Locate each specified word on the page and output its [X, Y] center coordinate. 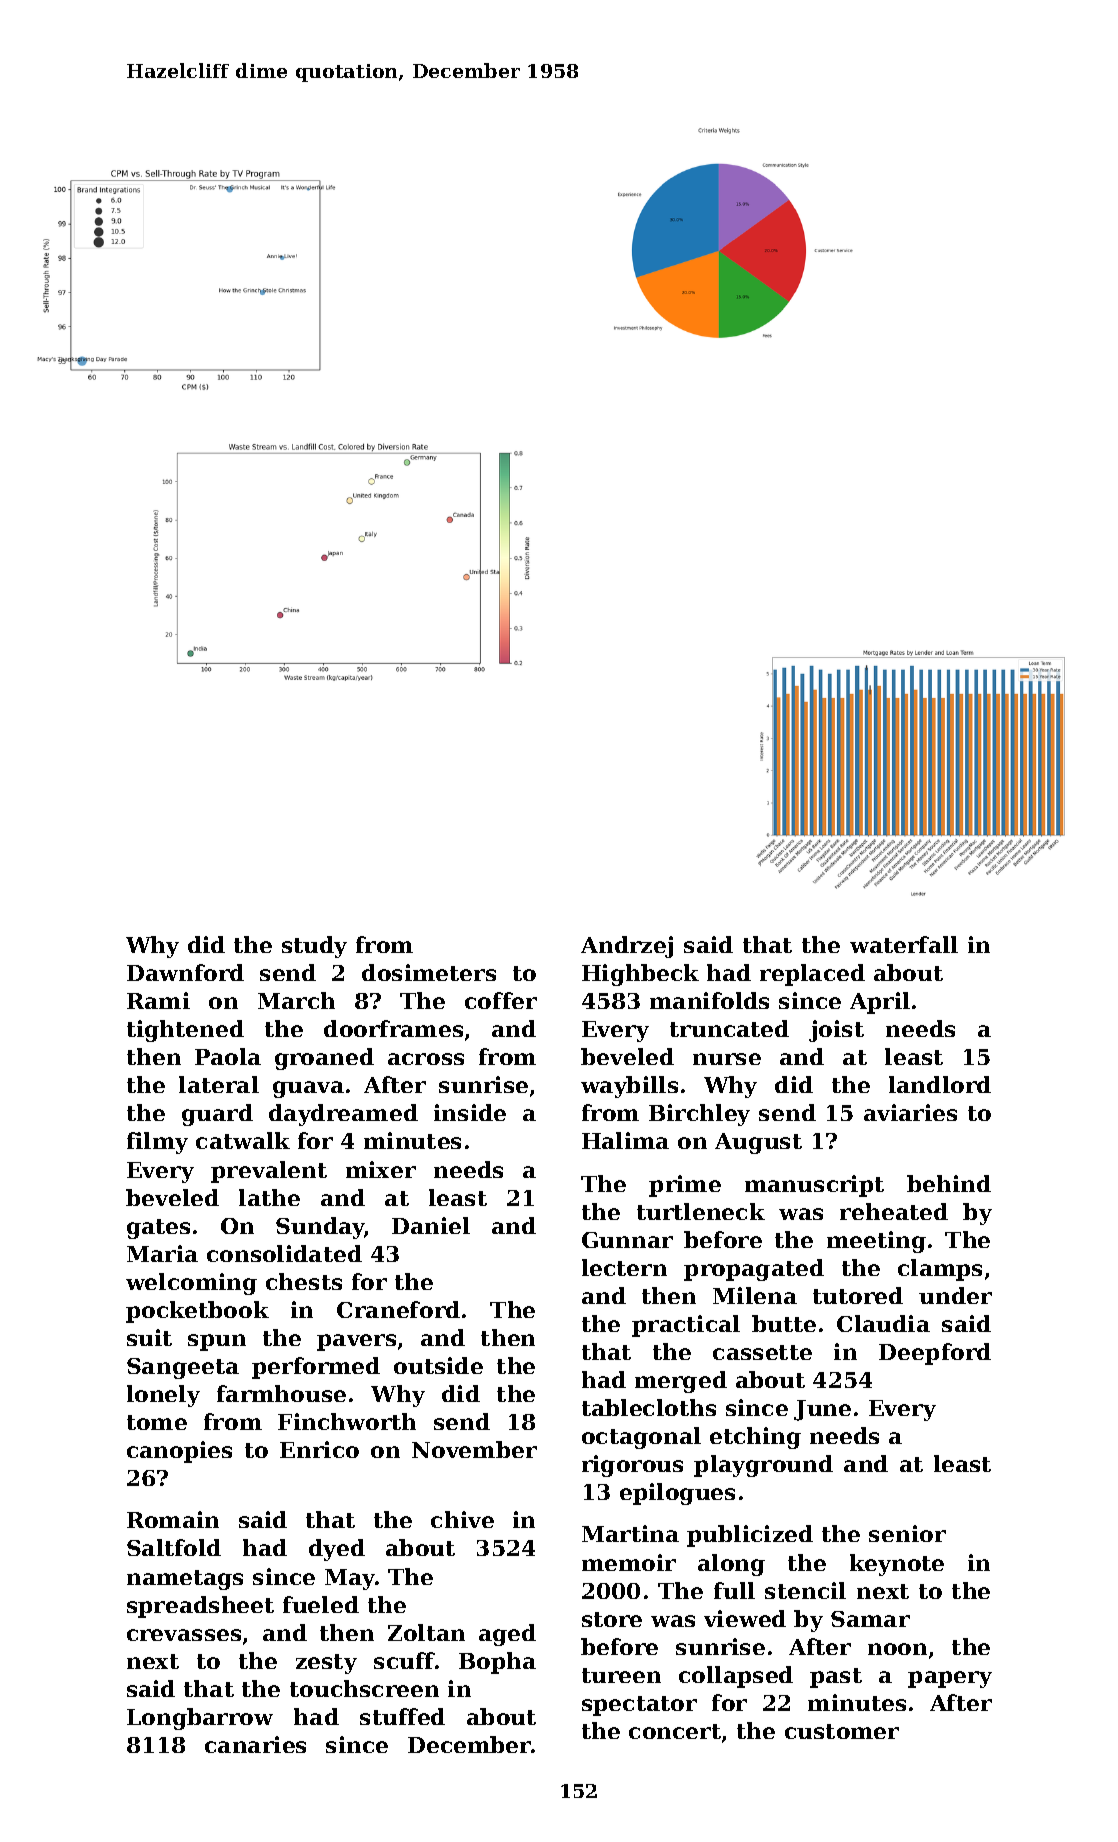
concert [675, 1731]
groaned [324, 1059]
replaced [812, 975]
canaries [255, 1744]
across [426, 1059]
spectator [639, 1706]
